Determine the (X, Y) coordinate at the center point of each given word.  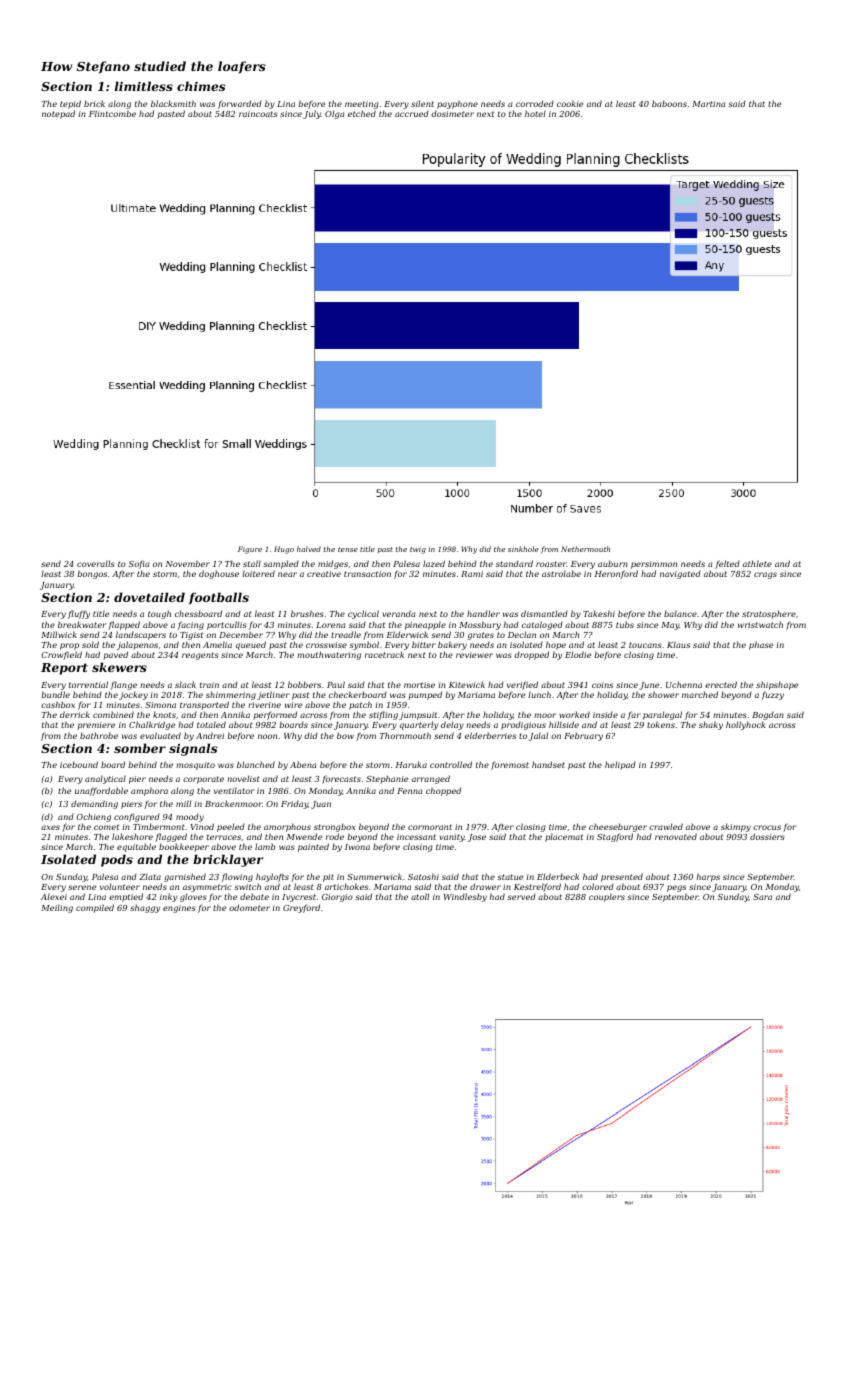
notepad (58, 114)
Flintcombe (112, 113)
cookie (570, 103)
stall (252, 563)
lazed (434, 563)
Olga (334, 114)
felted (727, 564)
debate (254, 896)
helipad (620, 765)
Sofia (139, 565)
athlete (757, 563)
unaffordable (101, 791)
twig (418, 550)
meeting (362, 105)
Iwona (357, 847)
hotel (535, 113)
